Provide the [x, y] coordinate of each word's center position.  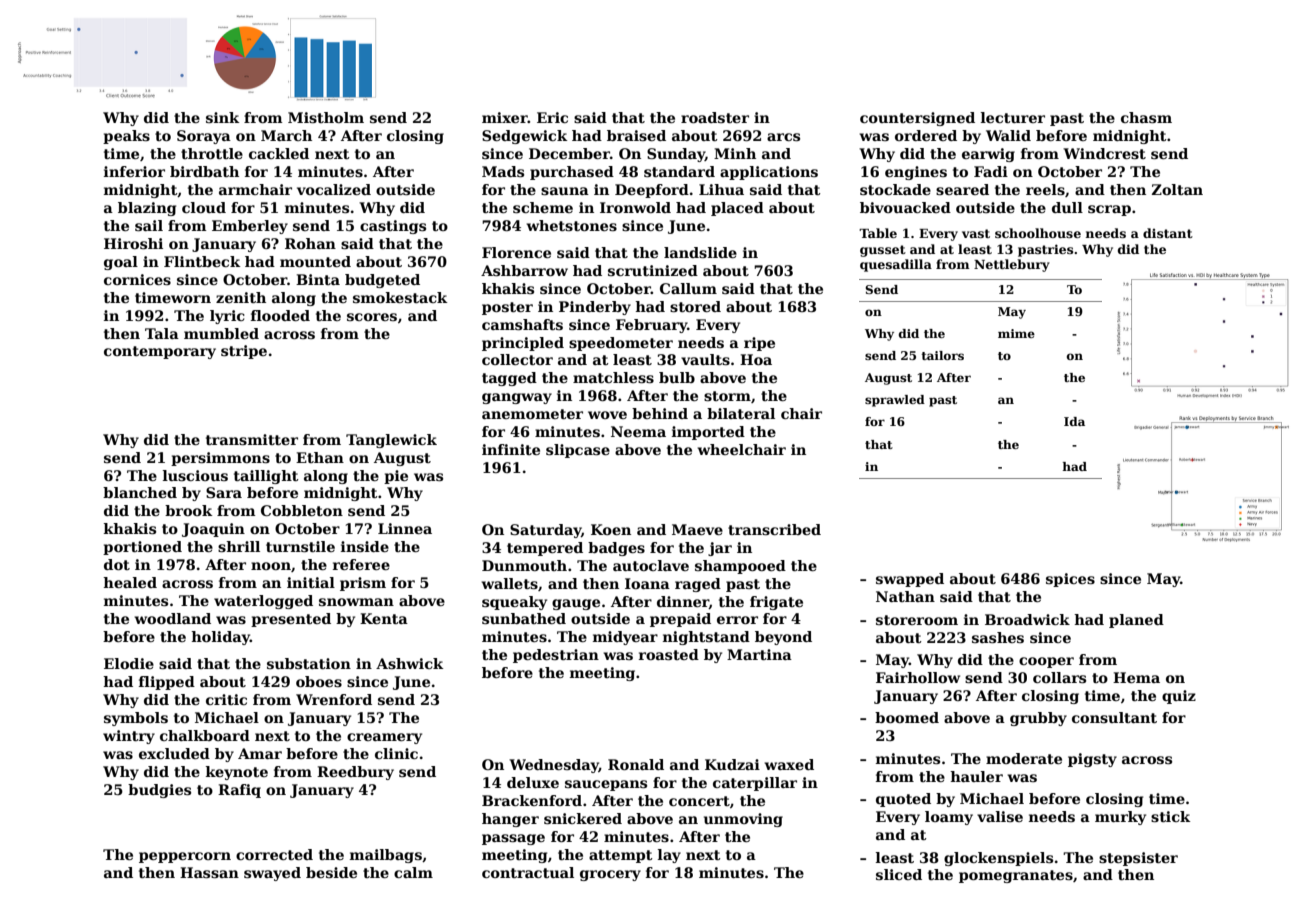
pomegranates [1016, 876]
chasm [1146, 117]
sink [223, 117]
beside [331, 872]
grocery [610, 875]
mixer [505, 117]
